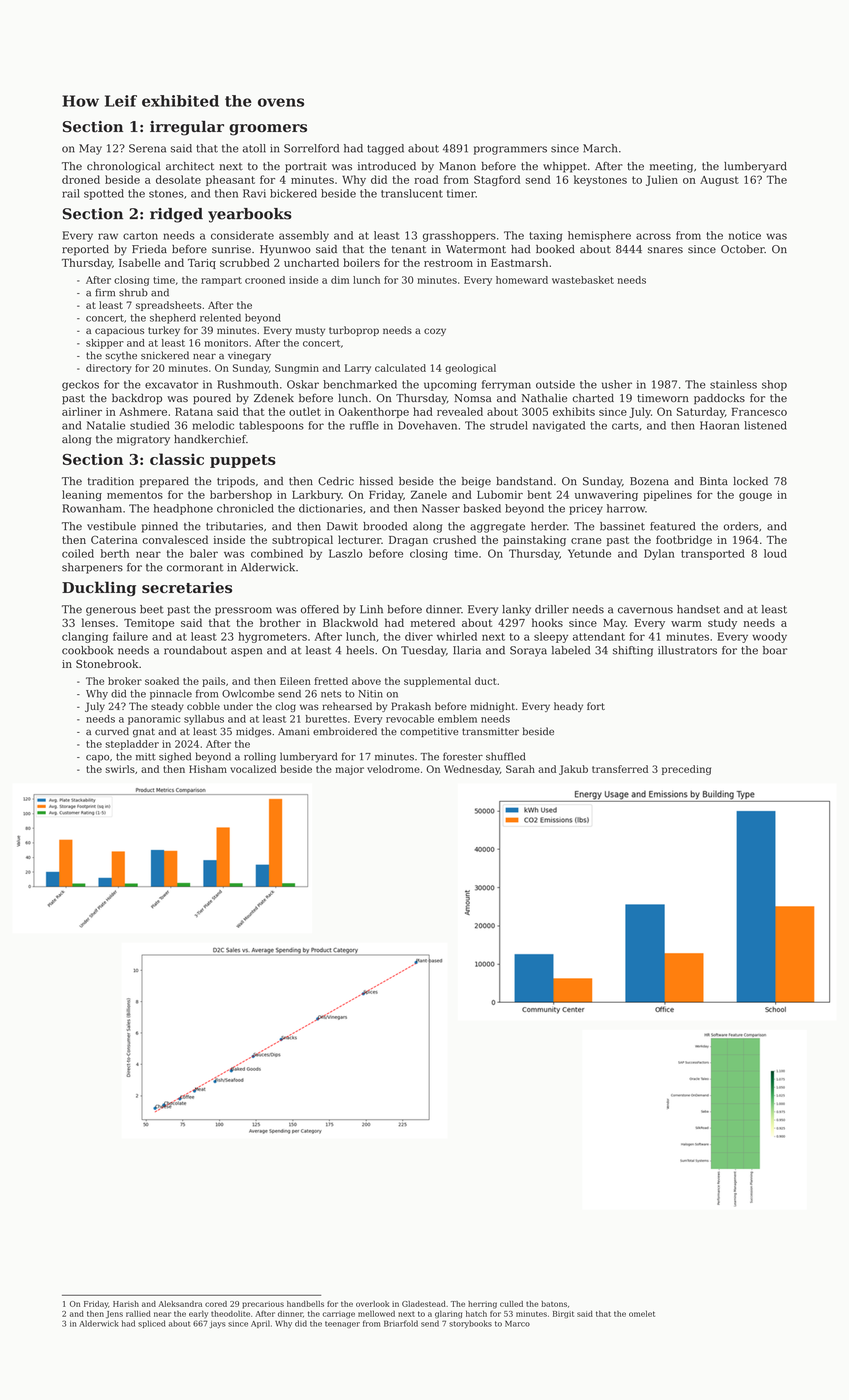  I want to click on Hisham, so click(208, 769).
